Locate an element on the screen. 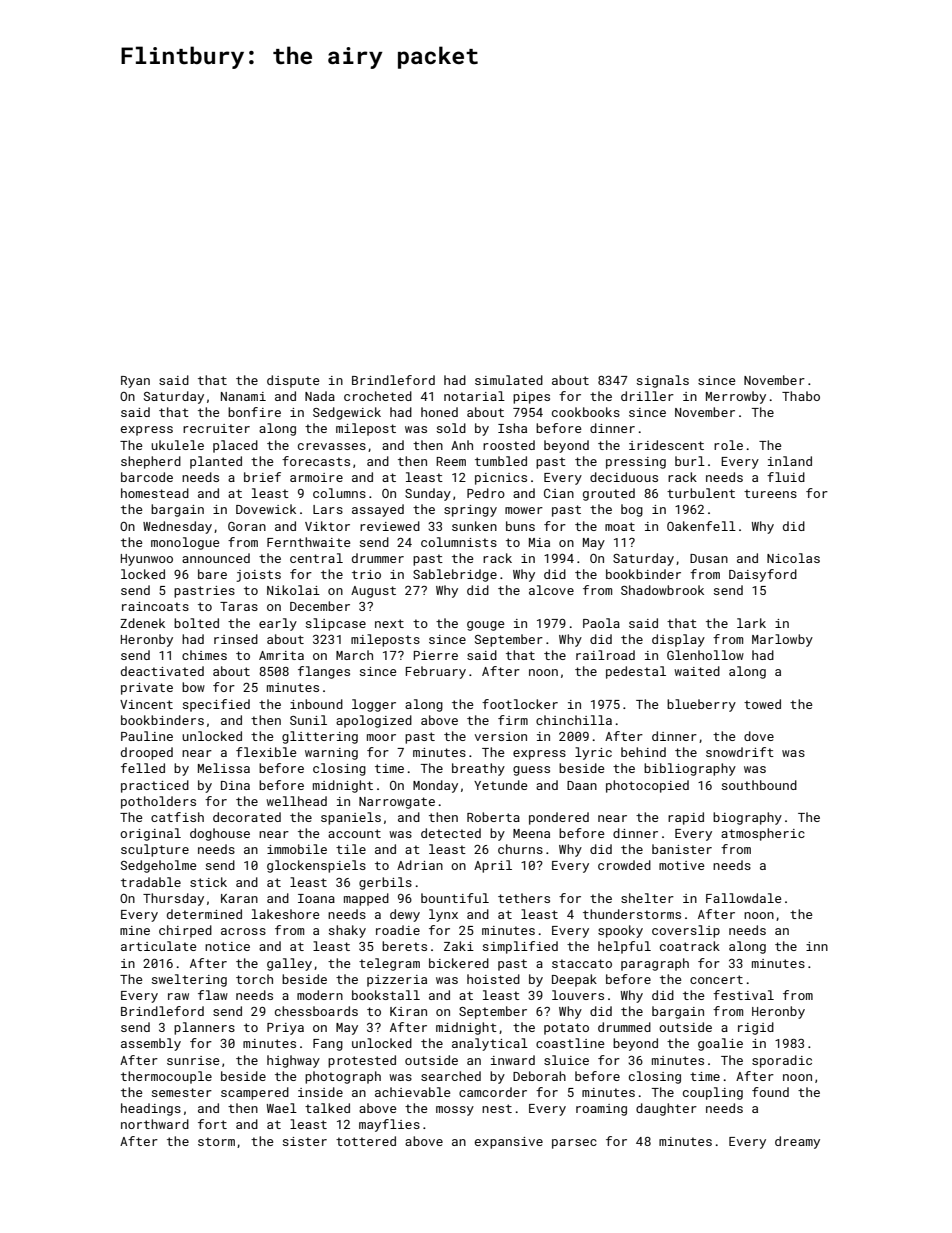 This screenshot has width=952, height=1233. flanges is located at coordinates (324, 672).
